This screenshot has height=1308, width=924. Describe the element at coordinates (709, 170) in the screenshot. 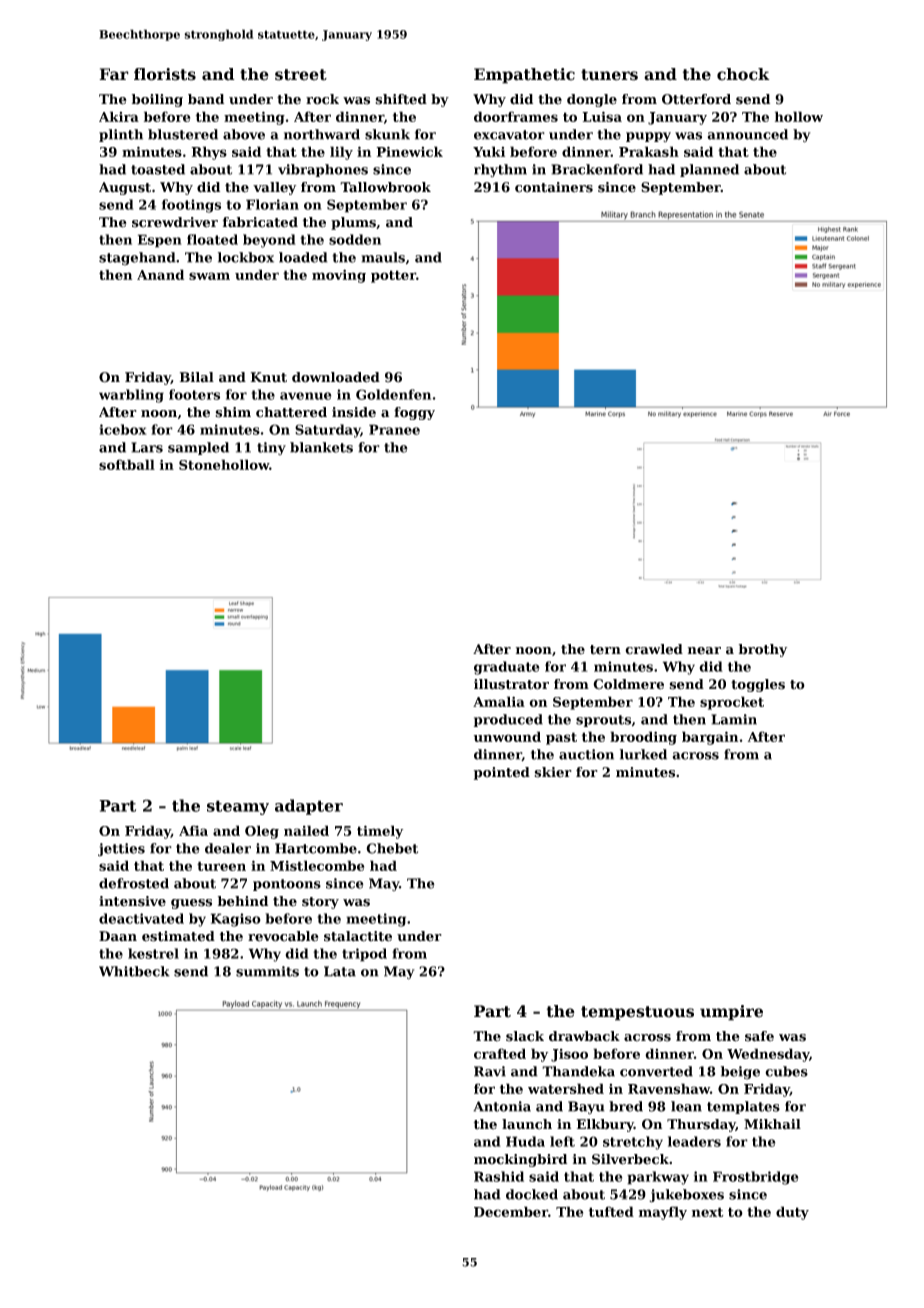

I see `planned` at that location.
